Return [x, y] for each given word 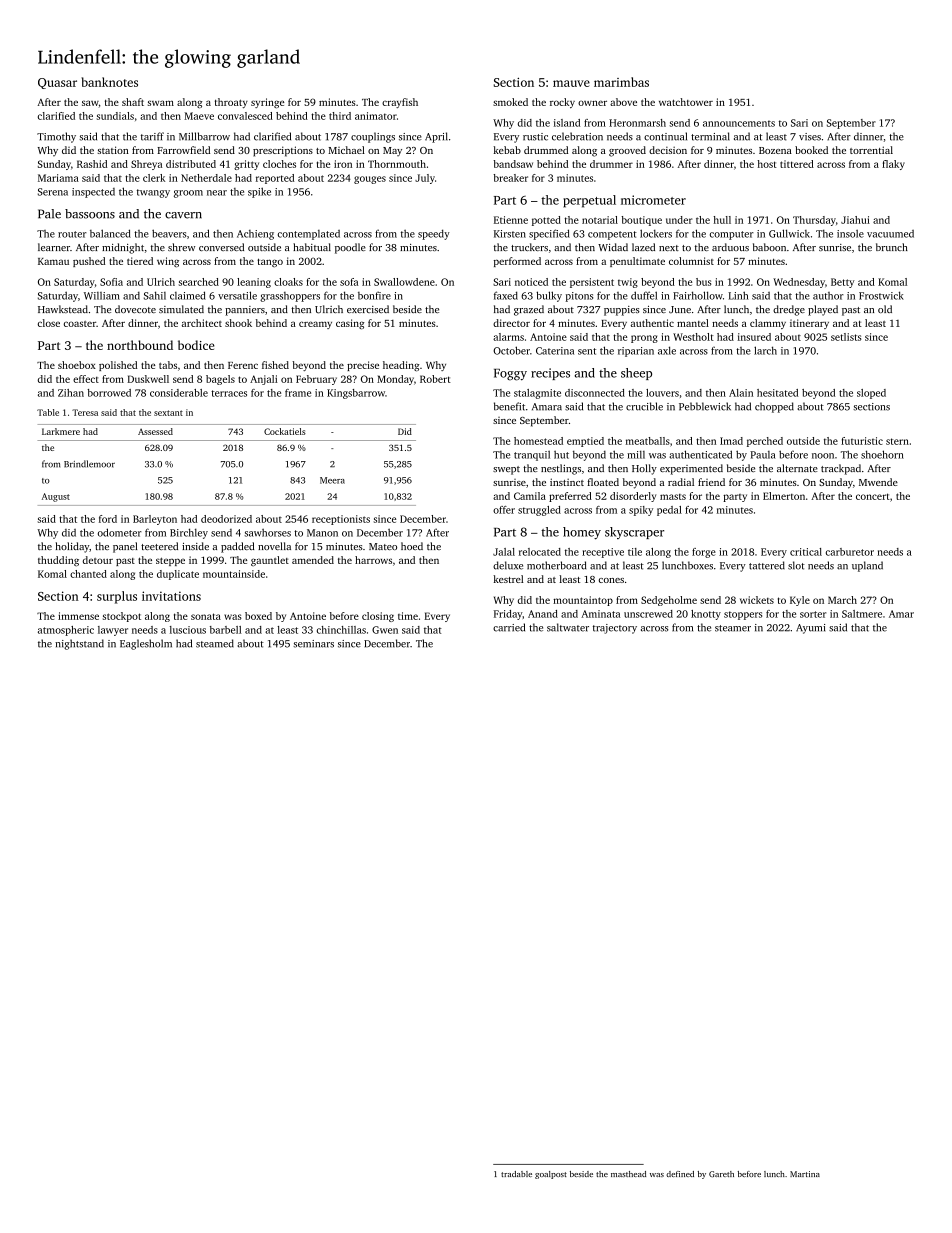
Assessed [155, 431]
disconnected [595, 393]
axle [667, 350]
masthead [628, 1174]
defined [680, 1174]
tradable [516, 1174]
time [408, 616]
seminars [313, 644]
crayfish [400, 103]
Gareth [721, 1174]
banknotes [109, 82]
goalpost [551, 1175]
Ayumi [810, 629]
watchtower [686, 102]
